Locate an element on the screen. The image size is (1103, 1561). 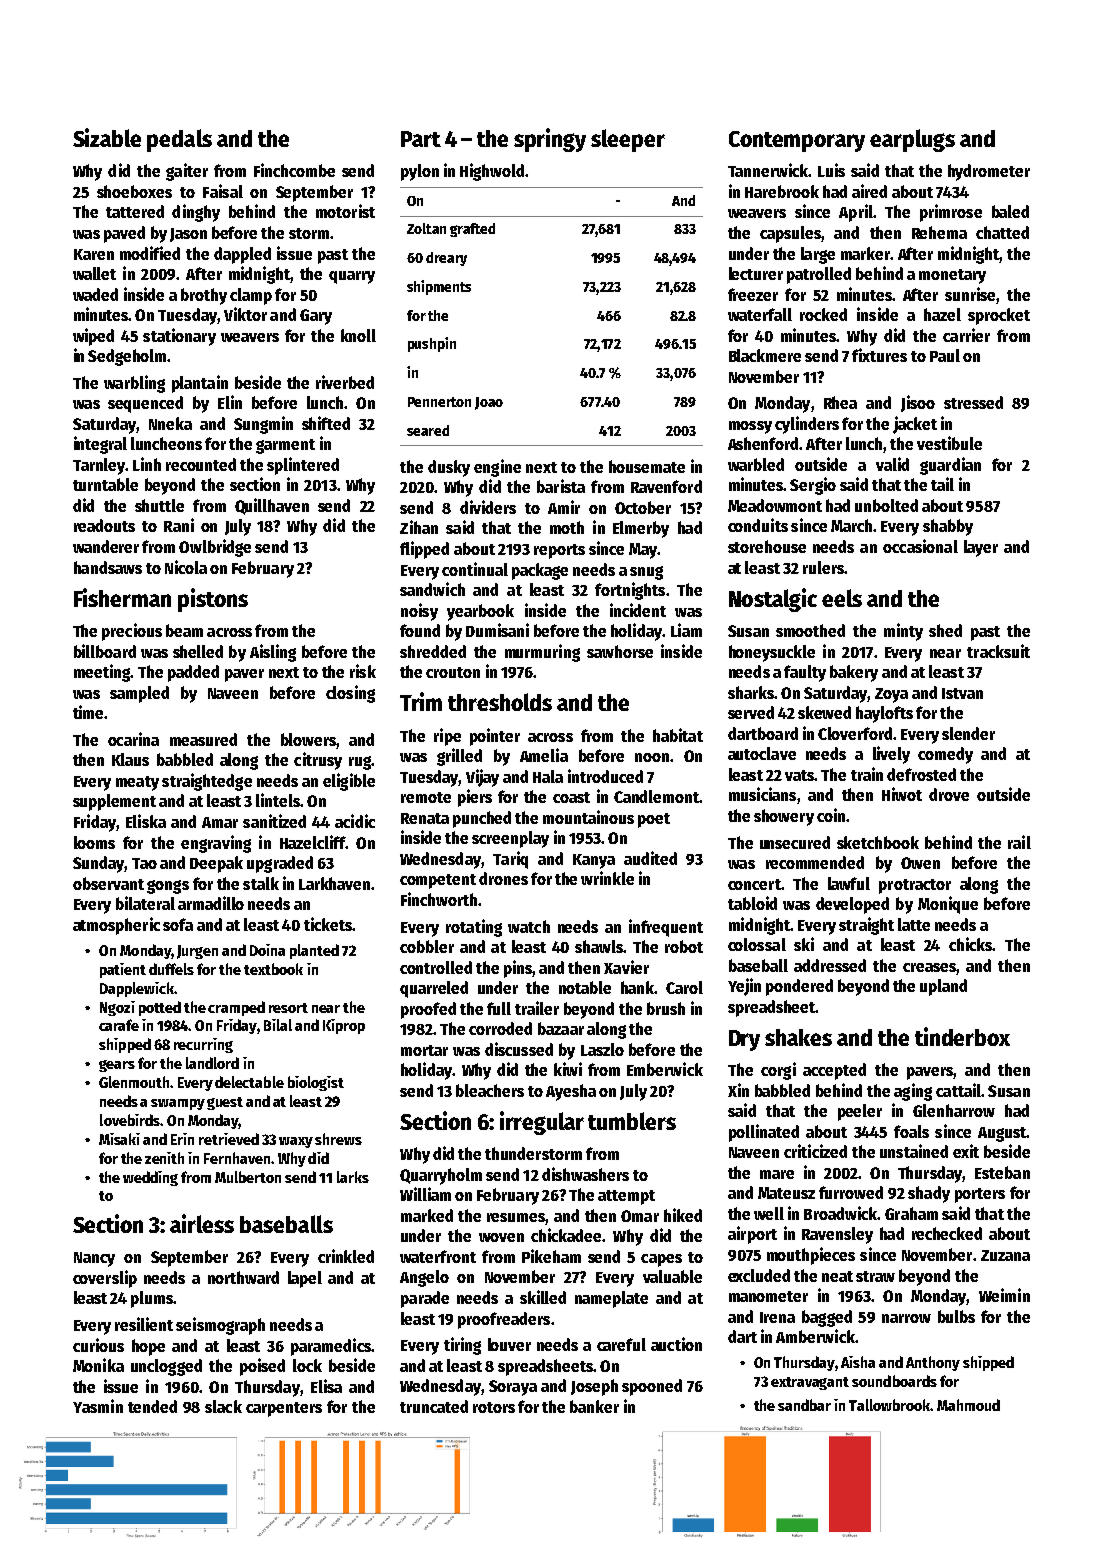
earplugs is located at coordinates (912, 140).
